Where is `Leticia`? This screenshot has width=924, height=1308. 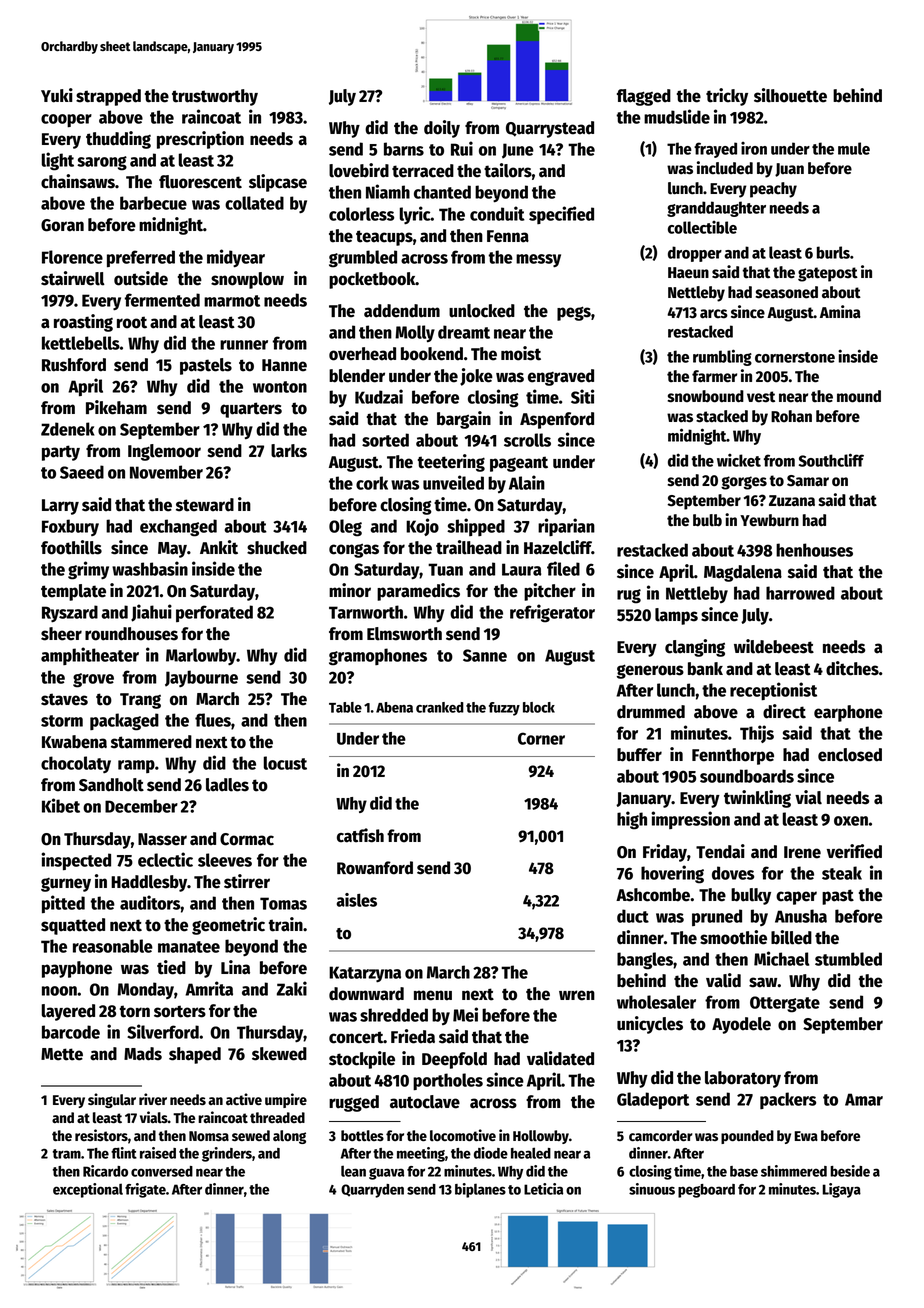
Leticia is located at coordinates (543, 1189).
